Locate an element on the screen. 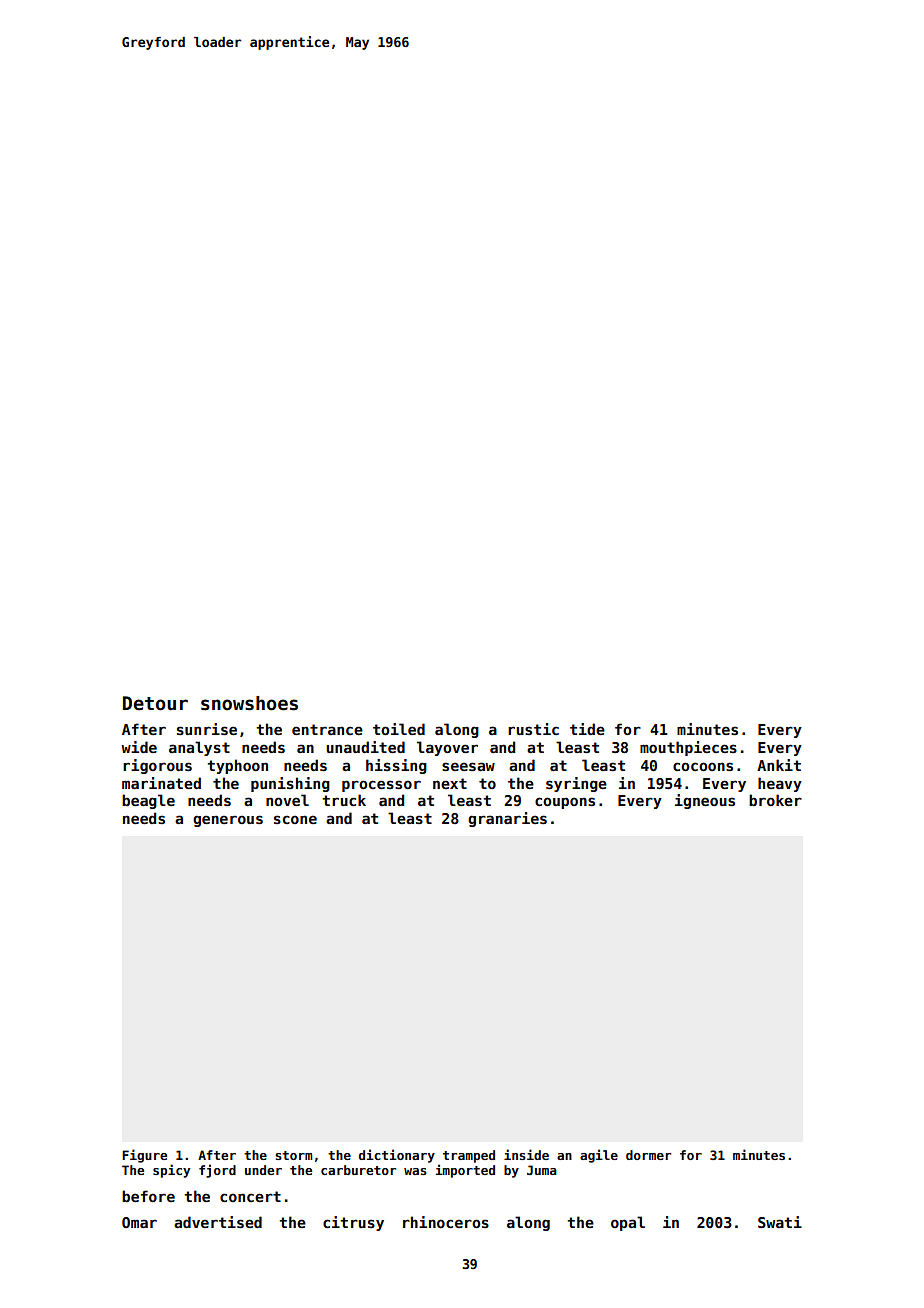 This screenshot has height=1308, width=924. generous is located at coordinates (228, 821).
